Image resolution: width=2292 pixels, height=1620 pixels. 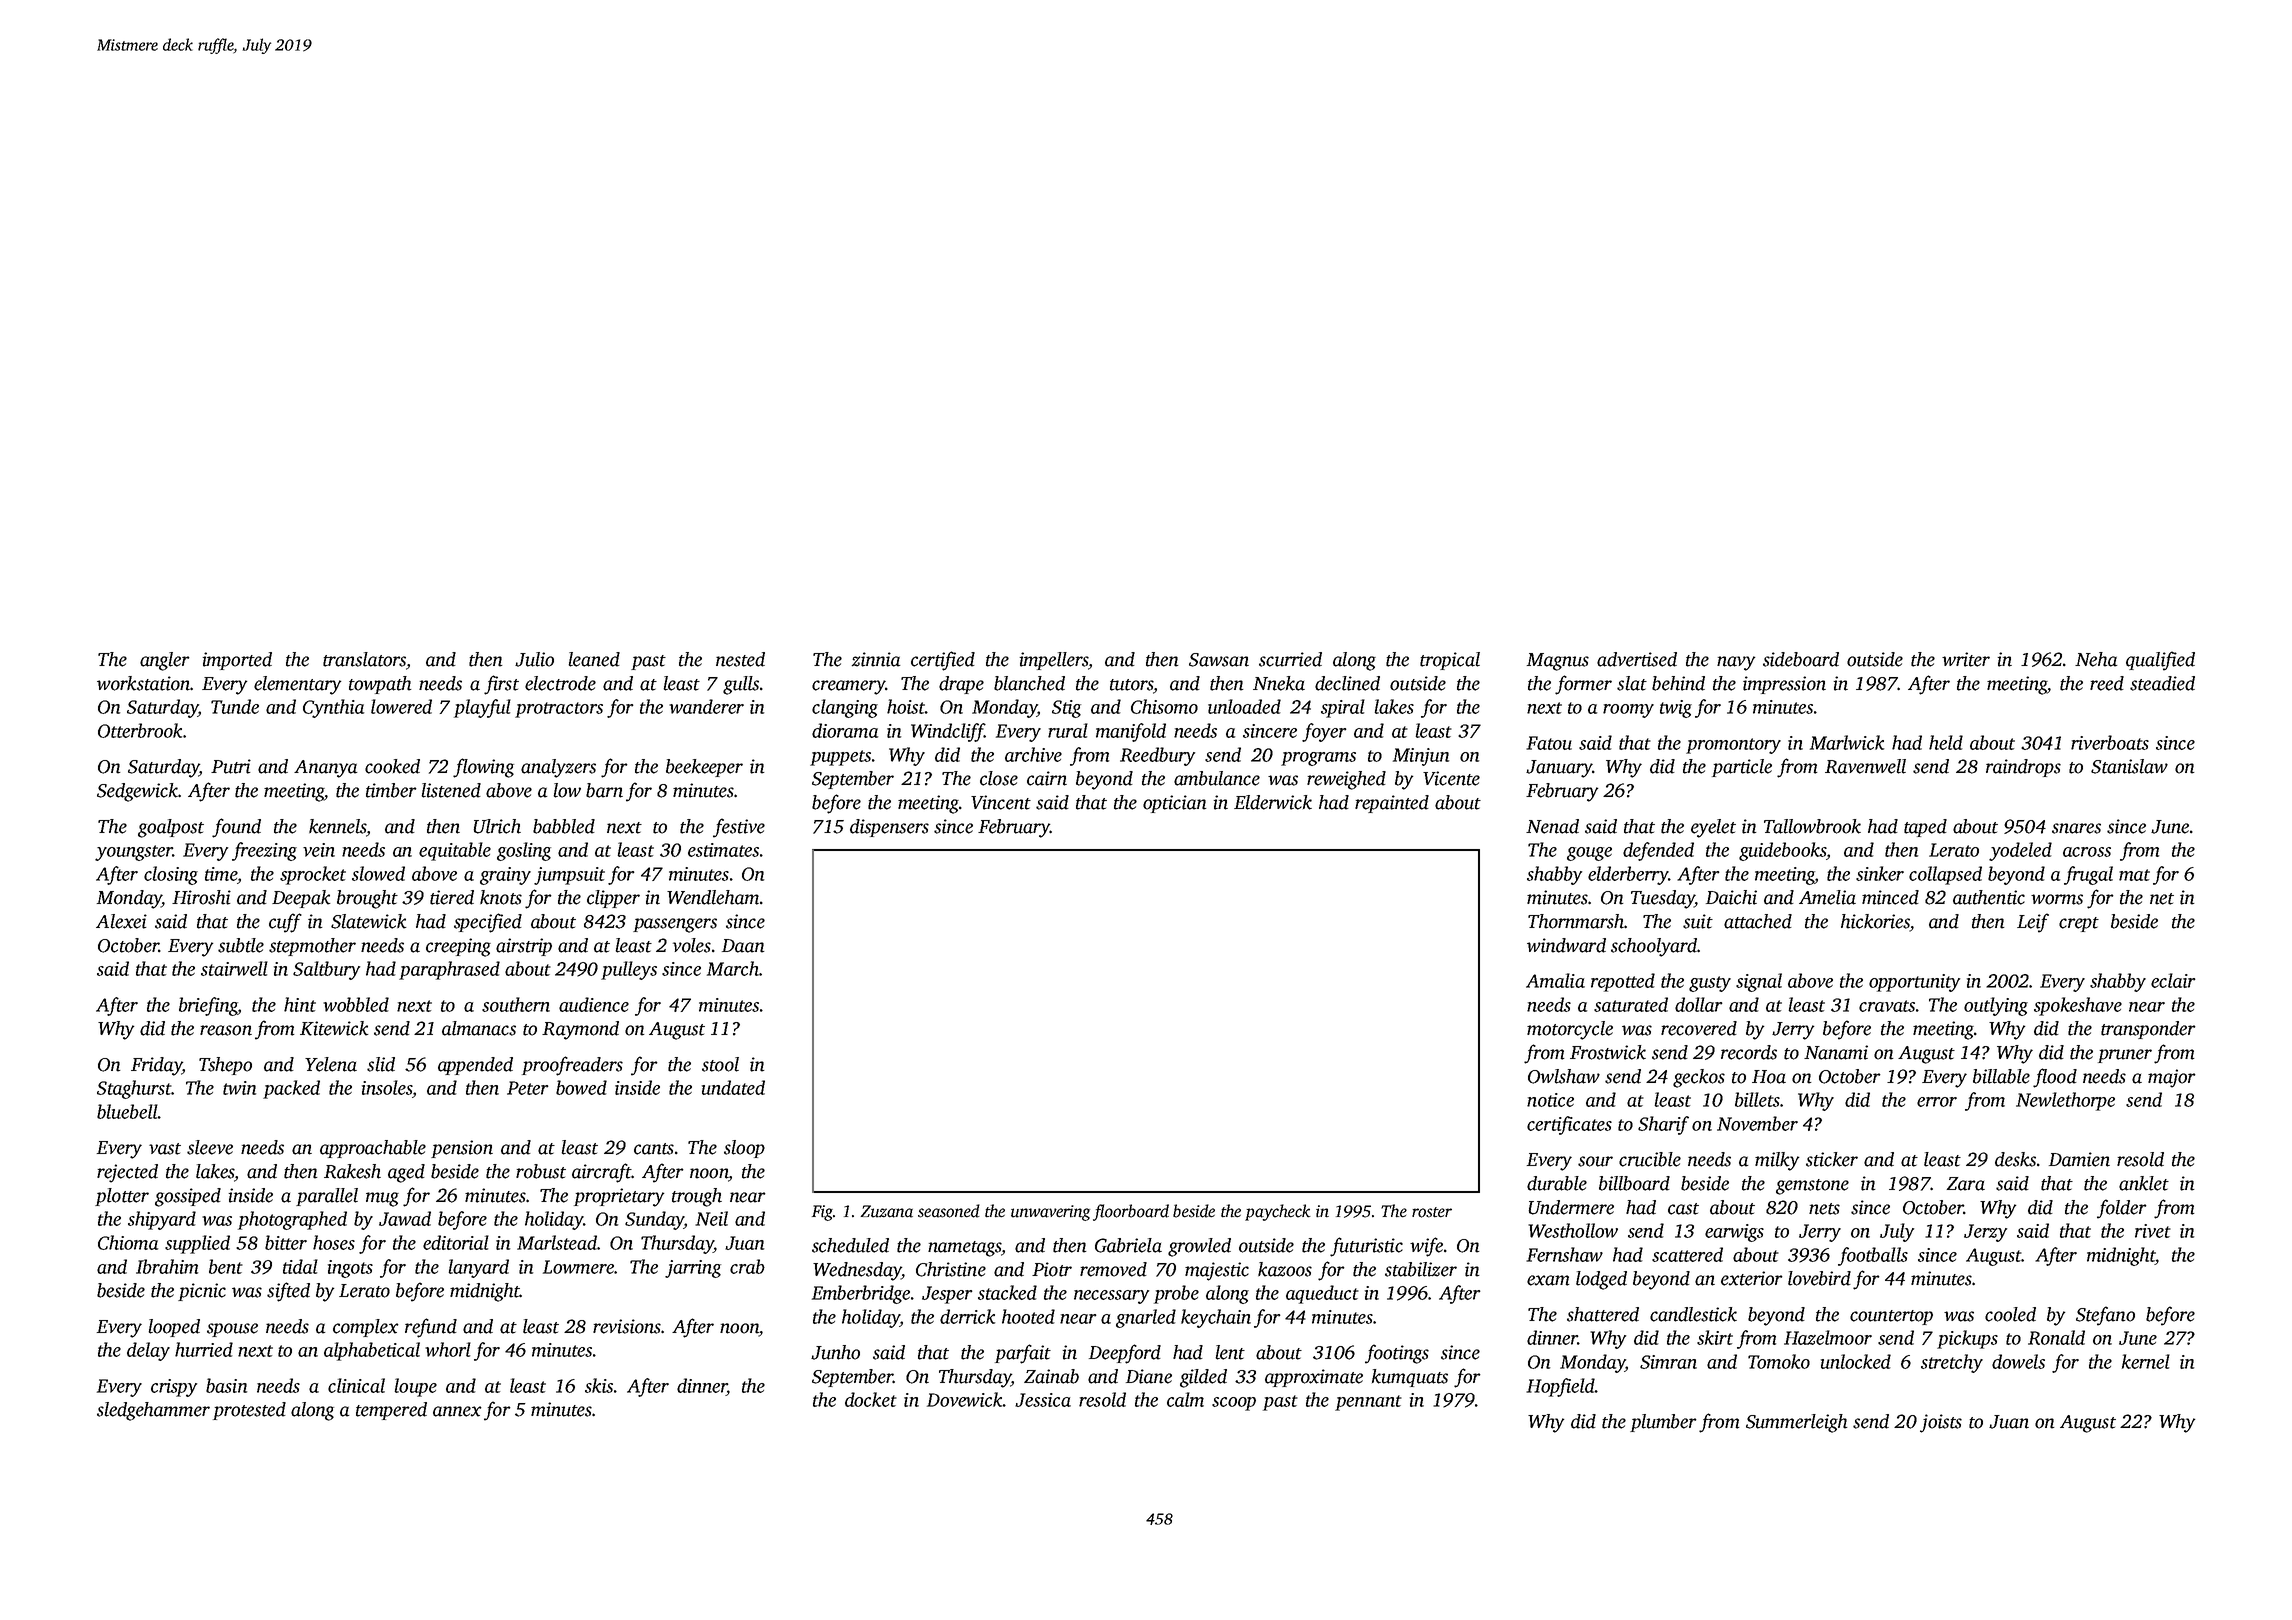 I want to click on crept, so click(x=2079, y=924).
